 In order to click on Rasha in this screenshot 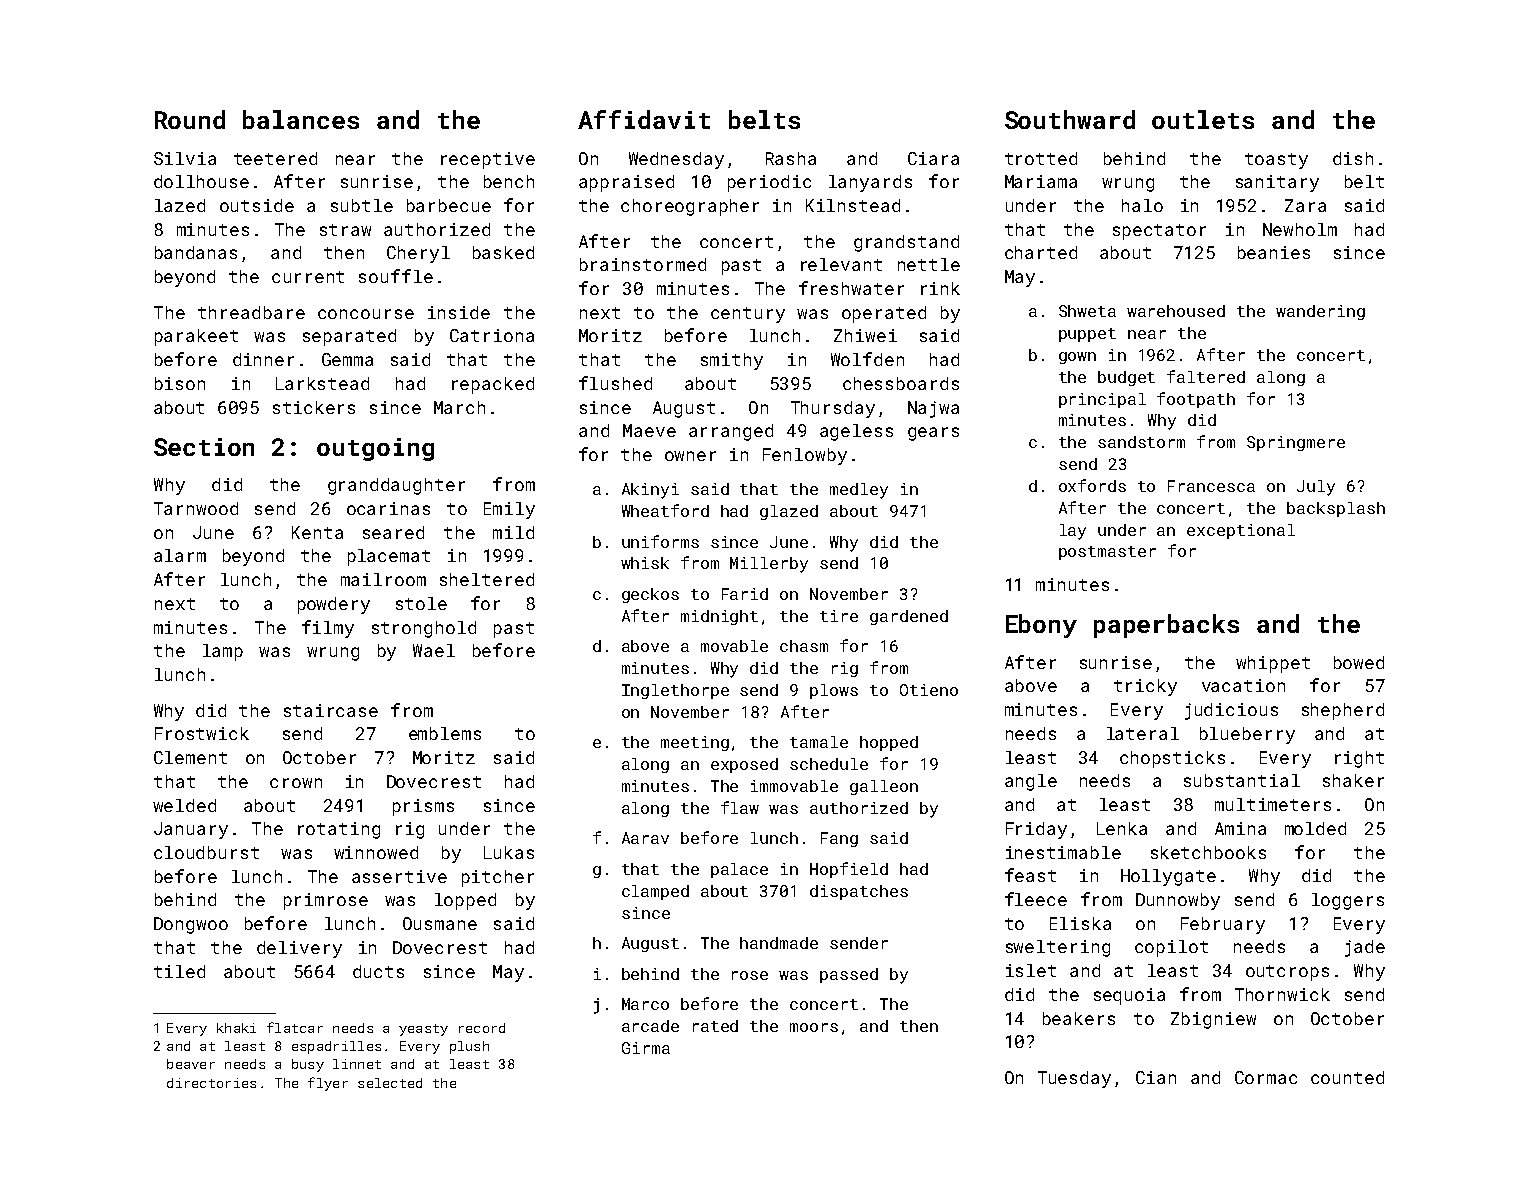, I will do `click(791, 158)`.
